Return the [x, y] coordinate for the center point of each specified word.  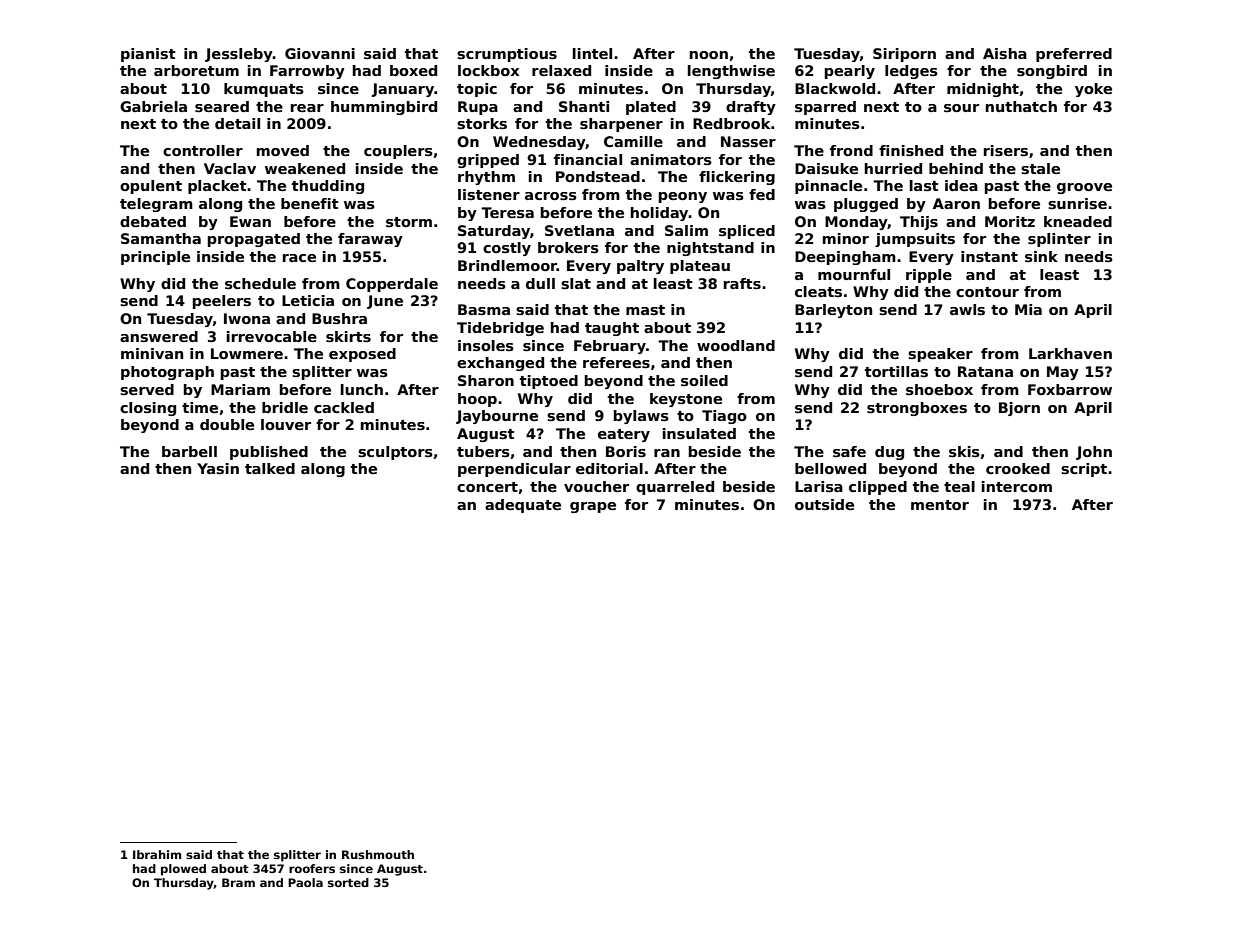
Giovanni [320, 53]
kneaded [1078, 221]
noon [709, 55]
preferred [1074, 55]
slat [576, 283]
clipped [878, 488]
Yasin [218, 468]
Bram [238, 882]
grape [593, 507]
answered [159, 336]
